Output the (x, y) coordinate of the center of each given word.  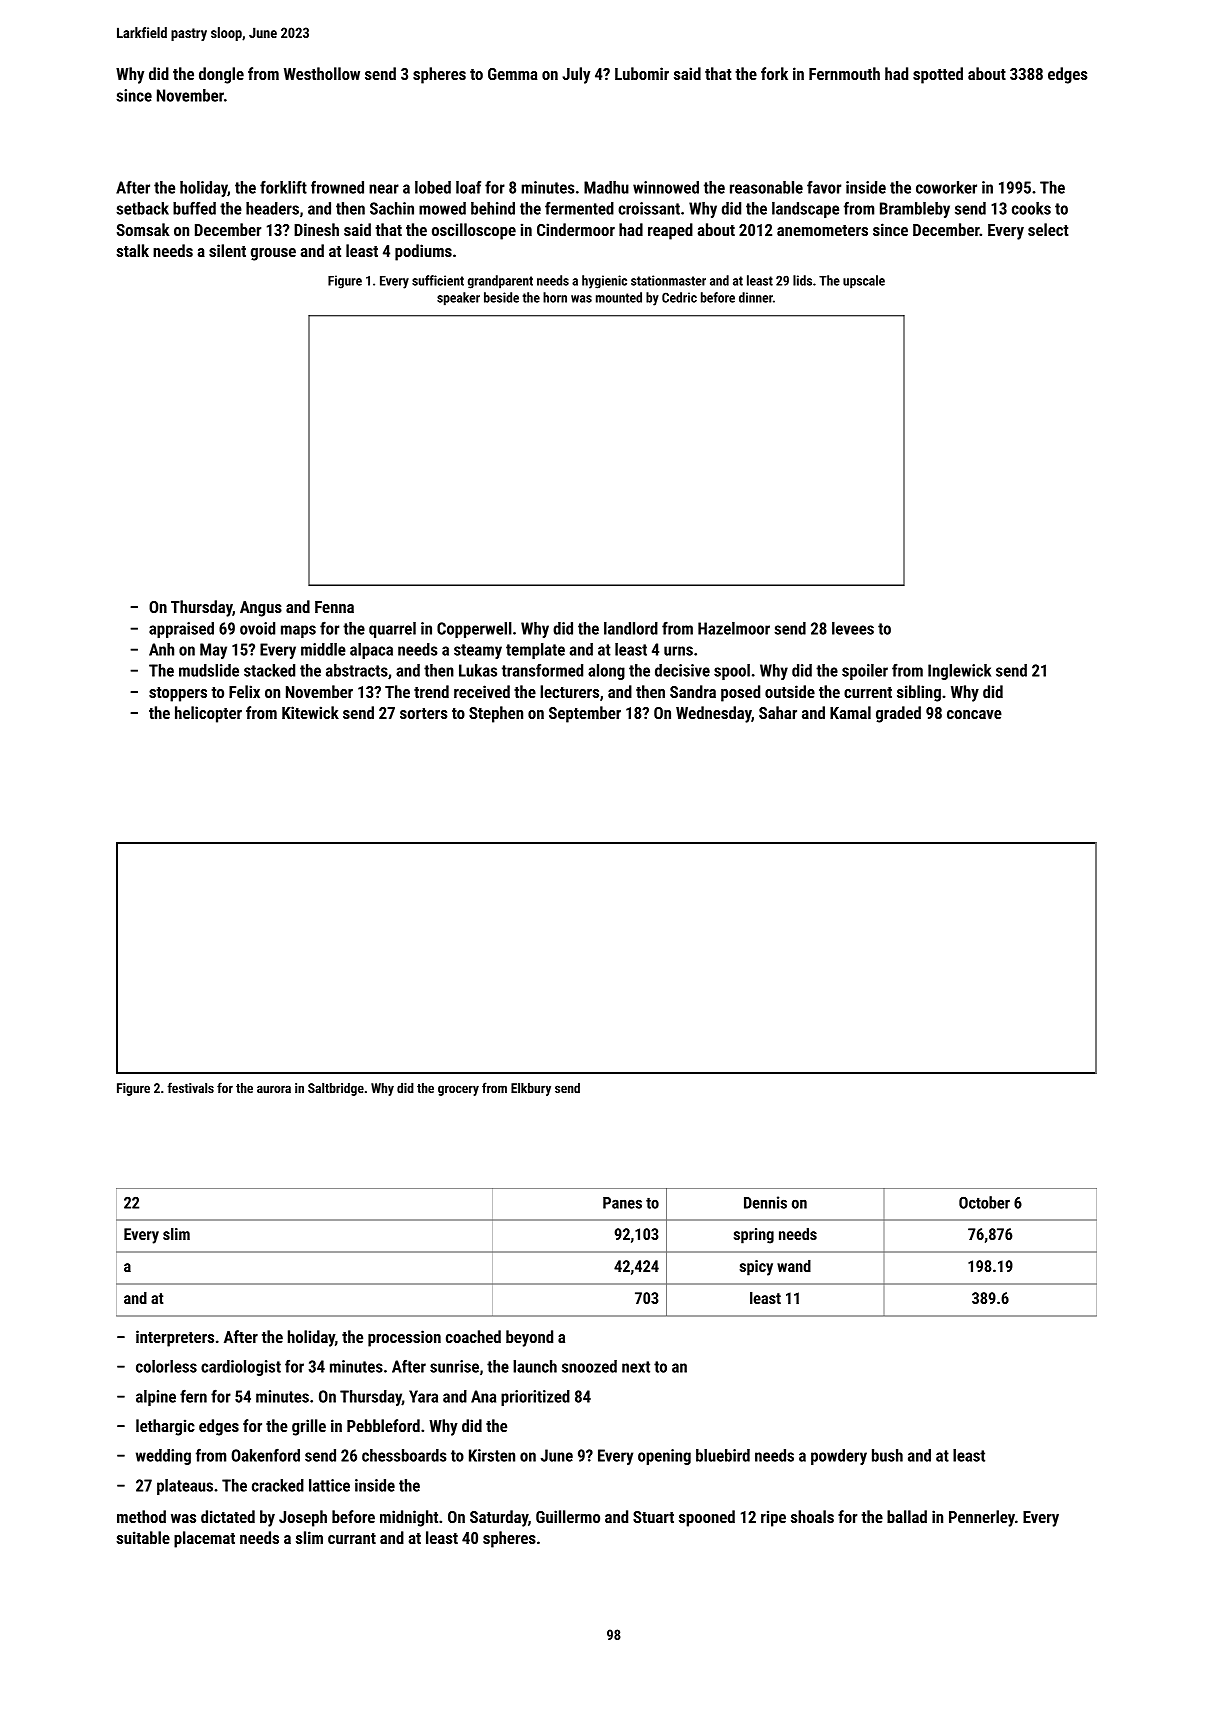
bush (887, 1455)
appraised (181, 630)
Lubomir (642, 73)
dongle (221, 75)
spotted (938, 75)
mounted (619, 297)
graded (898, 714)
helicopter (208, 714)
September (585, 714)
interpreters (175, 1338)
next (636, 1367)
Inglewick (959, 672)
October (984, 1202)
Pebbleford (383, 1425)
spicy (756, 1268)
